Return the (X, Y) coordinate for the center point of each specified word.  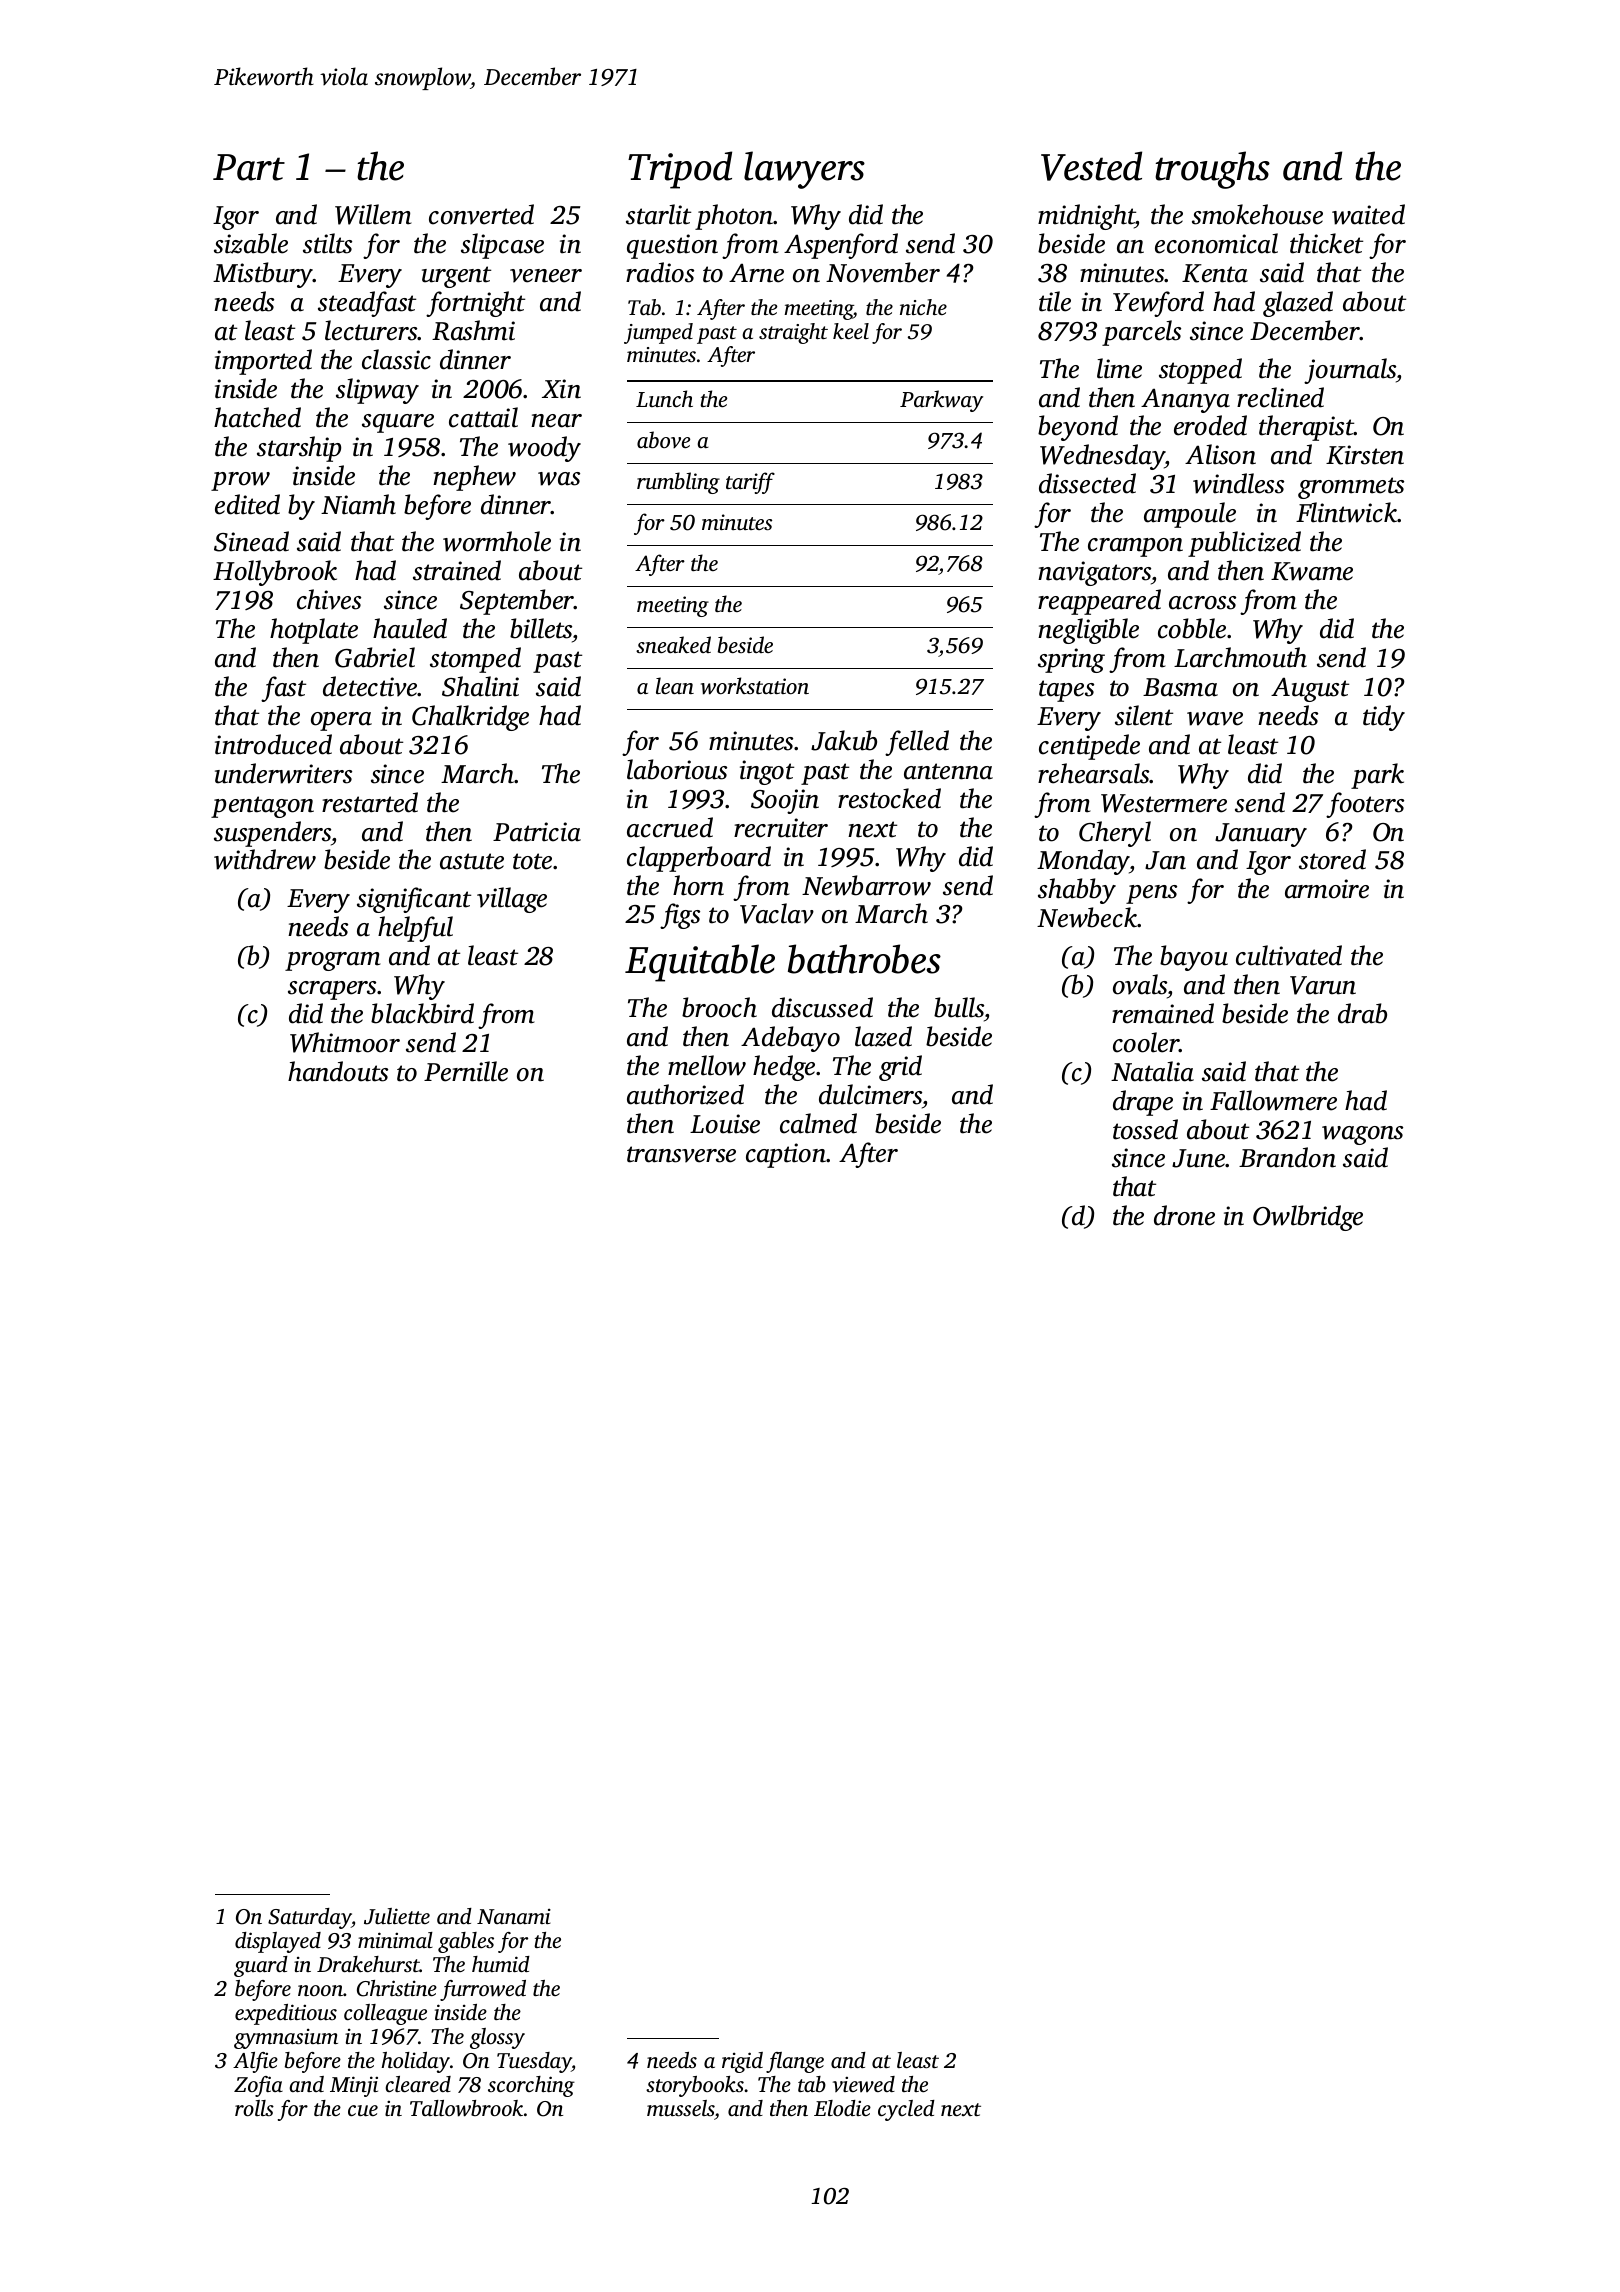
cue (363, 2110)
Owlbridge (1308, 1218)
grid (900, 1068)
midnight (1086, 217)
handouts (338, 1071)
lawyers (804, 170)
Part (249, 167)
